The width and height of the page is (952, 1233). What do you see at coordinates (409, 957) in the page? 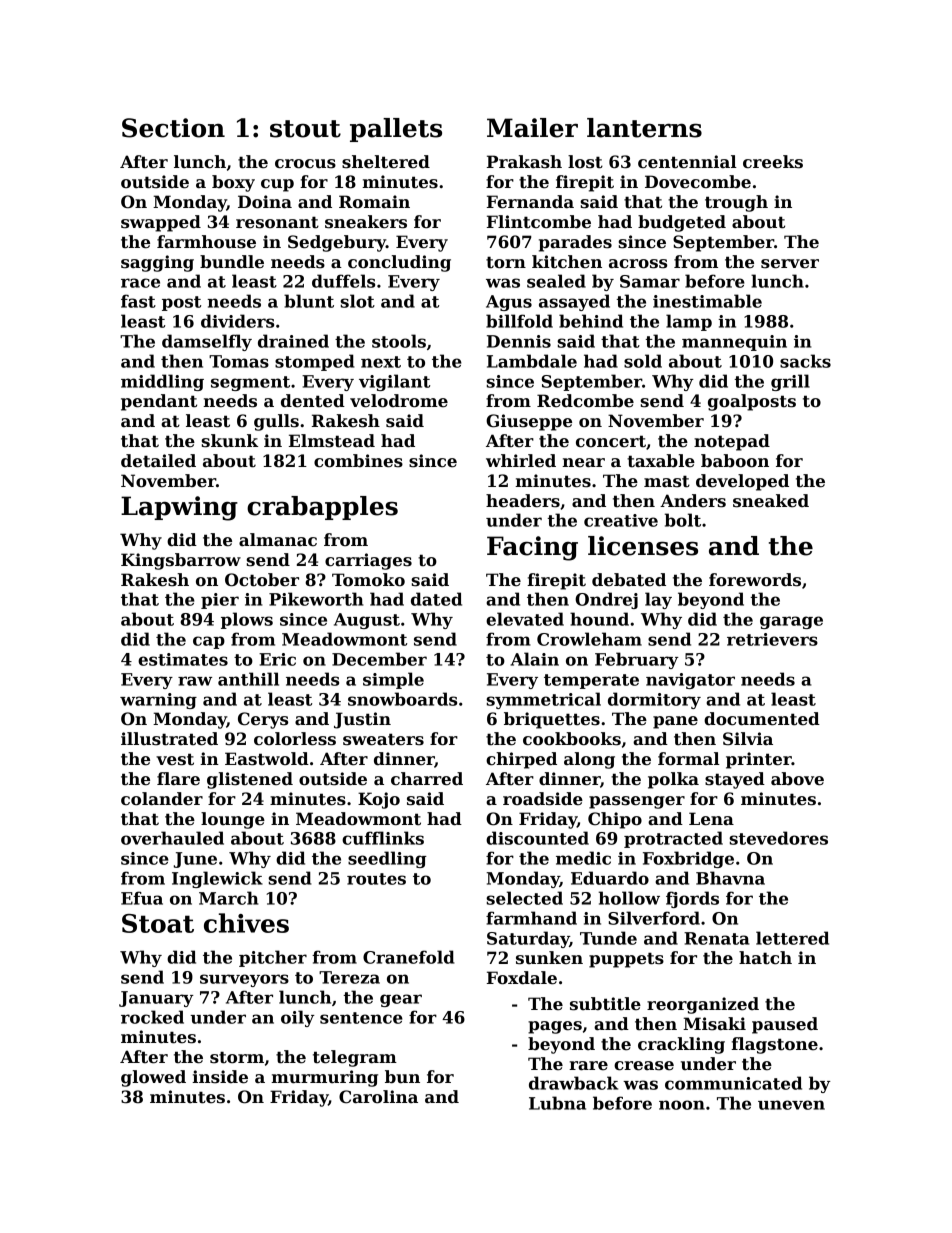
I see `Cranefold` at bounding box center [409, 957].
